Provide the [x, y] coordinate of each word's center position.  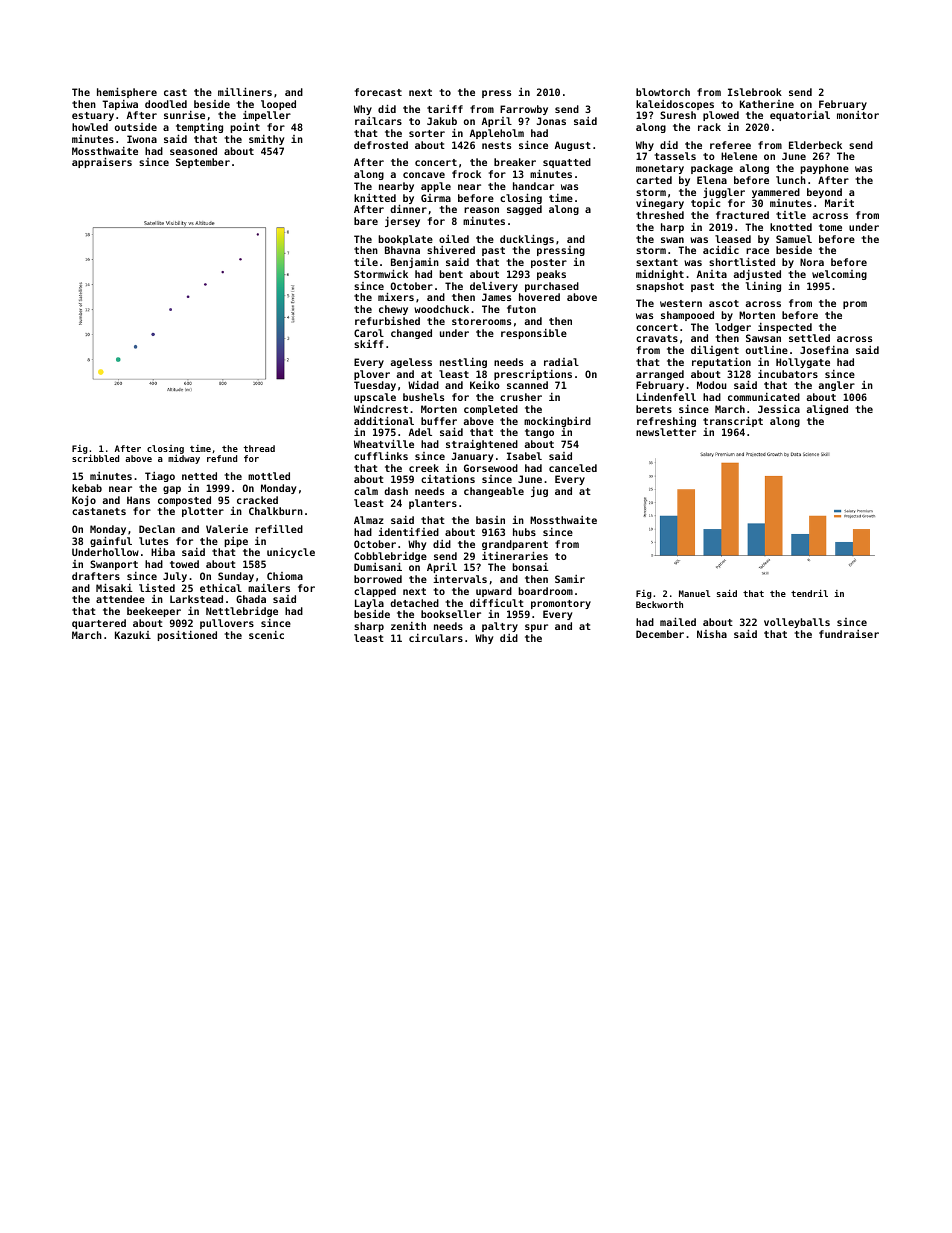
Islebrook [755, 92]
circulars [436, 638]
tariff [445, 109]
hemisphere [127, 93]
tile [366, 262]
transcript [733, 422]
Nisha [712, 634]
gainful [111, 542]
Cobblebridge [390, 557]
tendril [809, 593]
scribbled [95, 458]
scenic [266, 635]
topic [705, 204]
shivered [451, 250]
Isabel [524, 456]
